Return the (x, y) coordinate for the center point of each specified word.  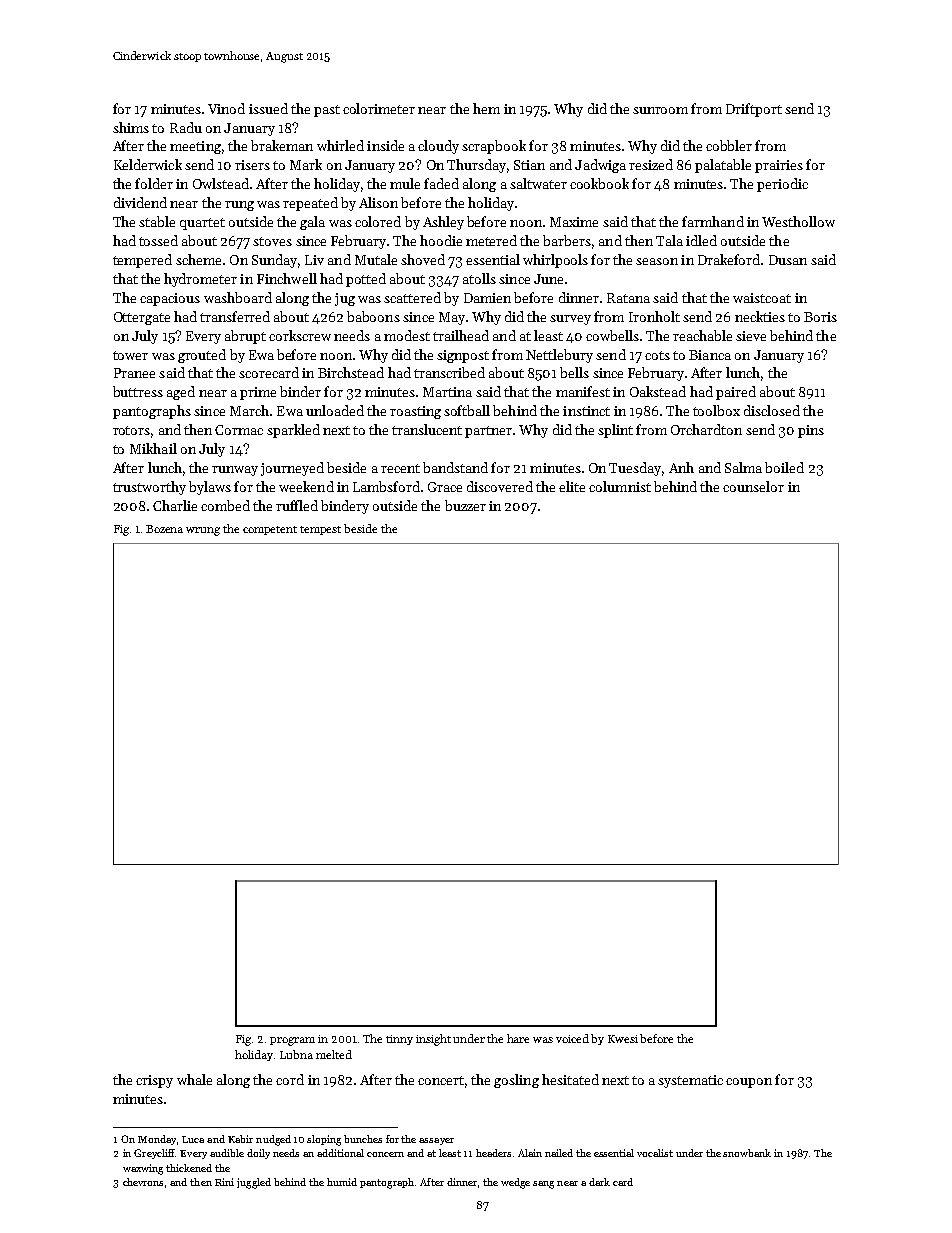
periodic (782, 185)
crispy (154, 1081)
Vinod (226, 108)
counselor (753, 486)
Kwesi (623, 1039)
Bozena (164, 529)
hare (518, 1038)
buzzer (465, 505)
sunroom (660, 110)
